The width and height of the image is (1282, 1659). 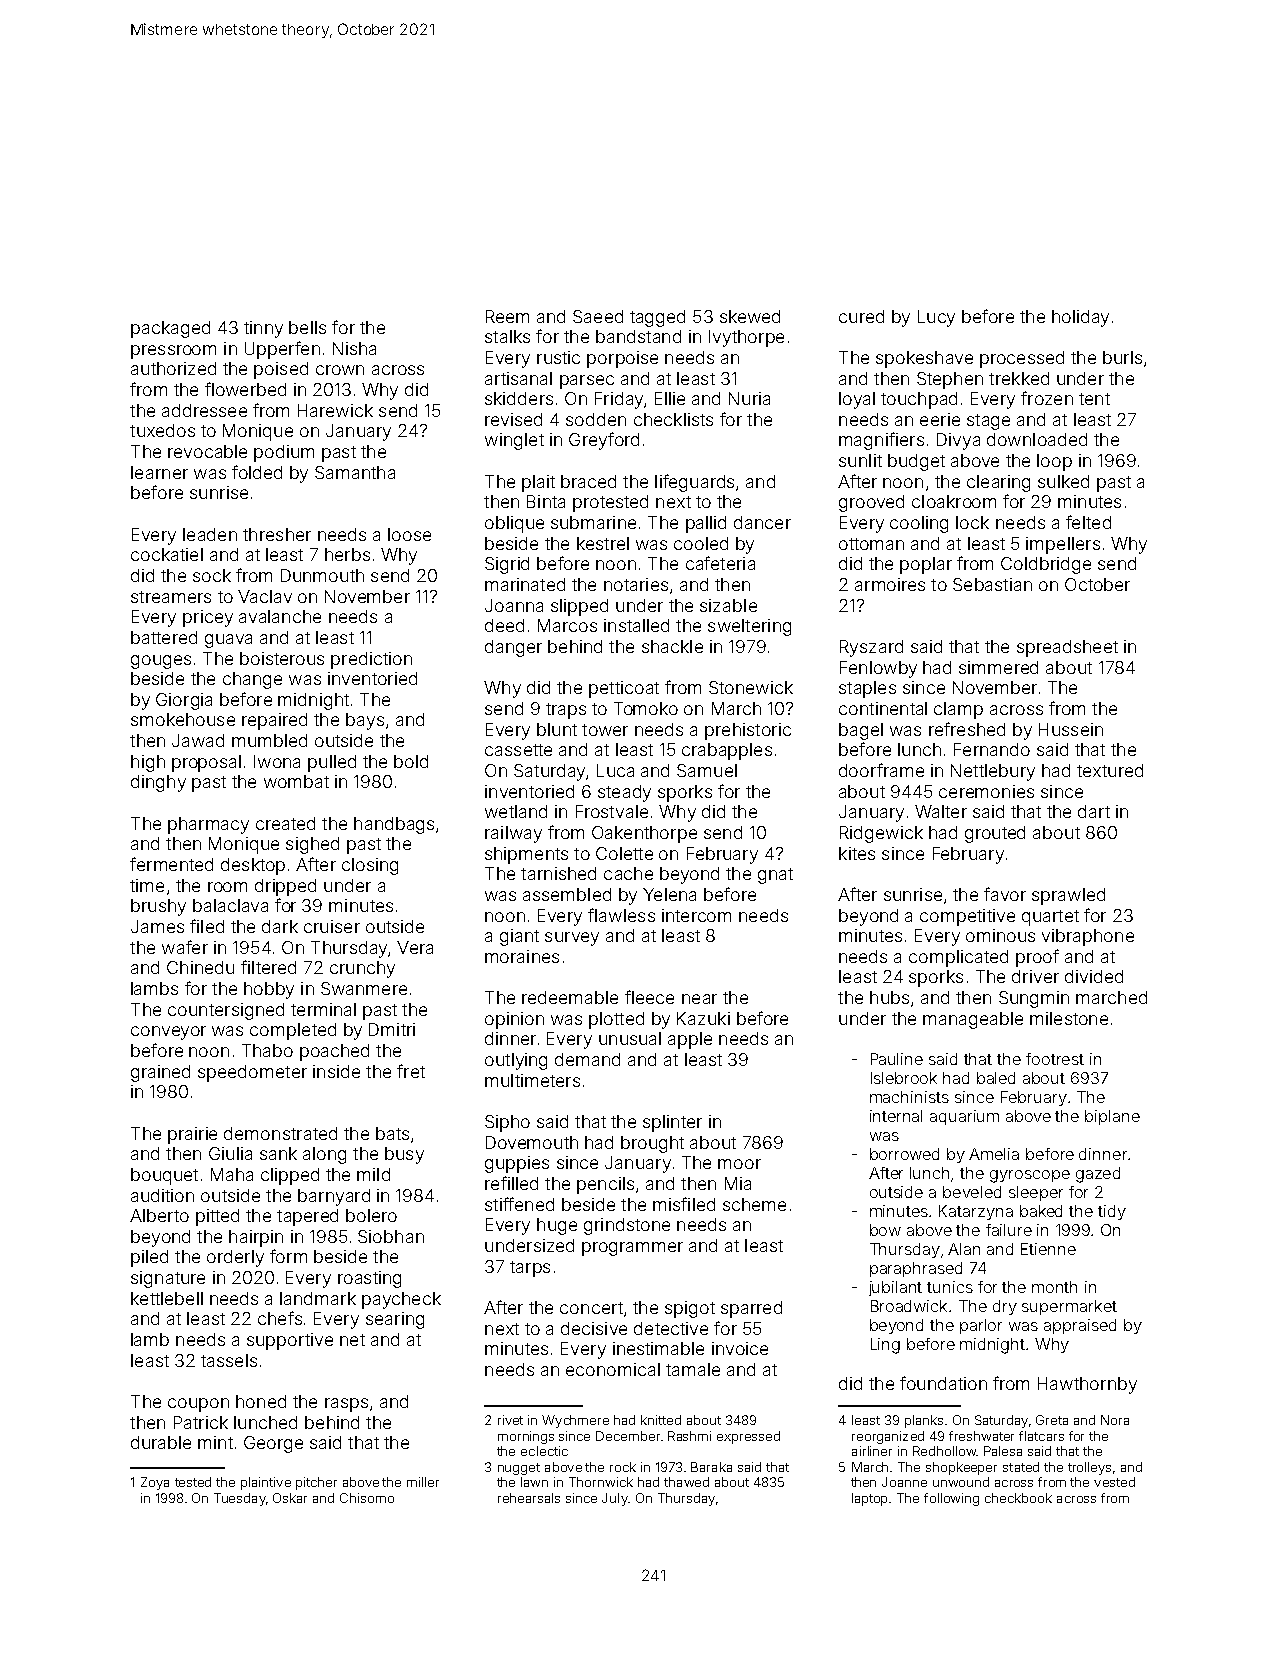 I want to click on brushy, so click(x=158, y=907).
